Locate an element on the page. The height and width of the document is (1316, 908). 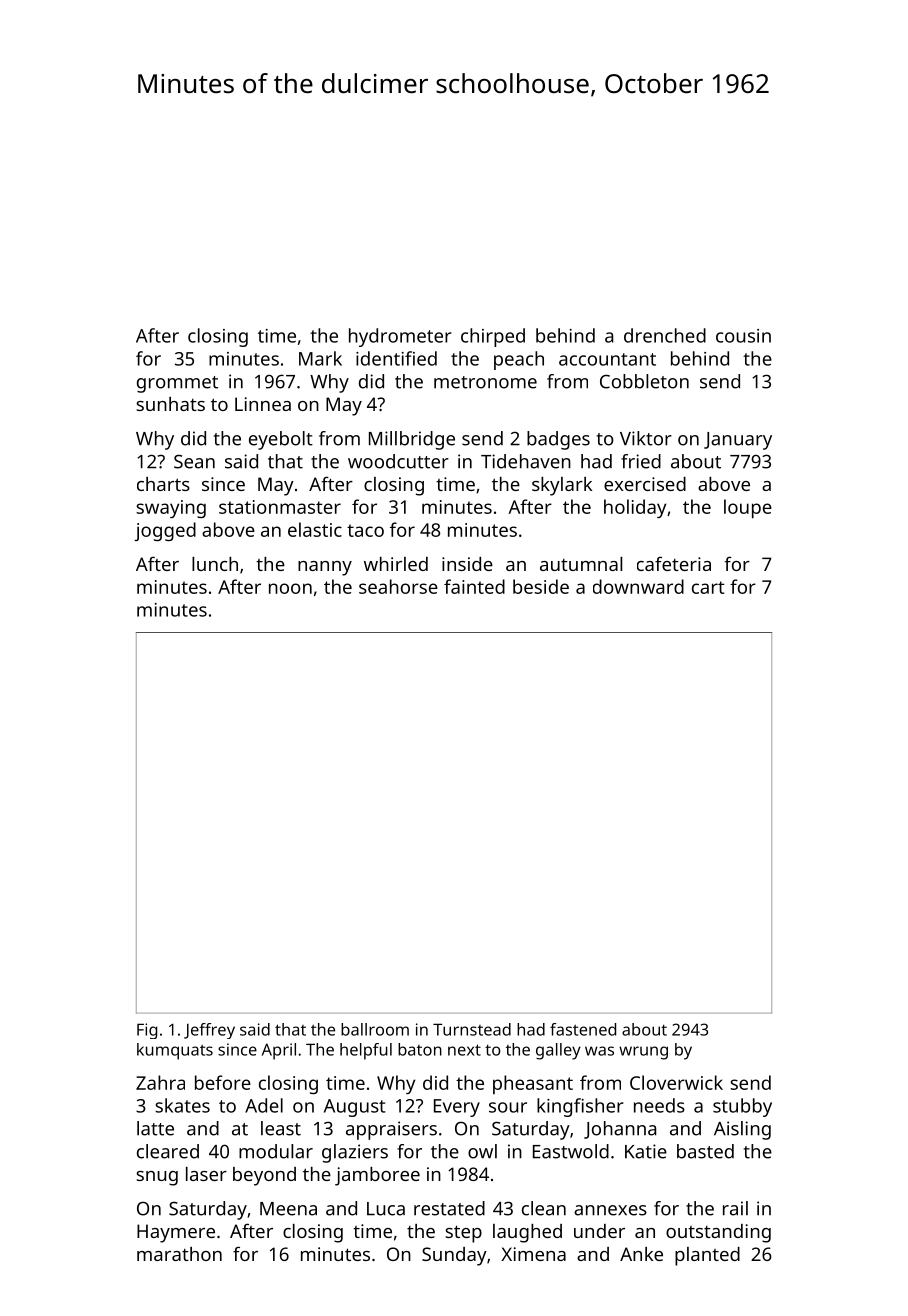
Ximena is located at coordinates (533, 1254).
